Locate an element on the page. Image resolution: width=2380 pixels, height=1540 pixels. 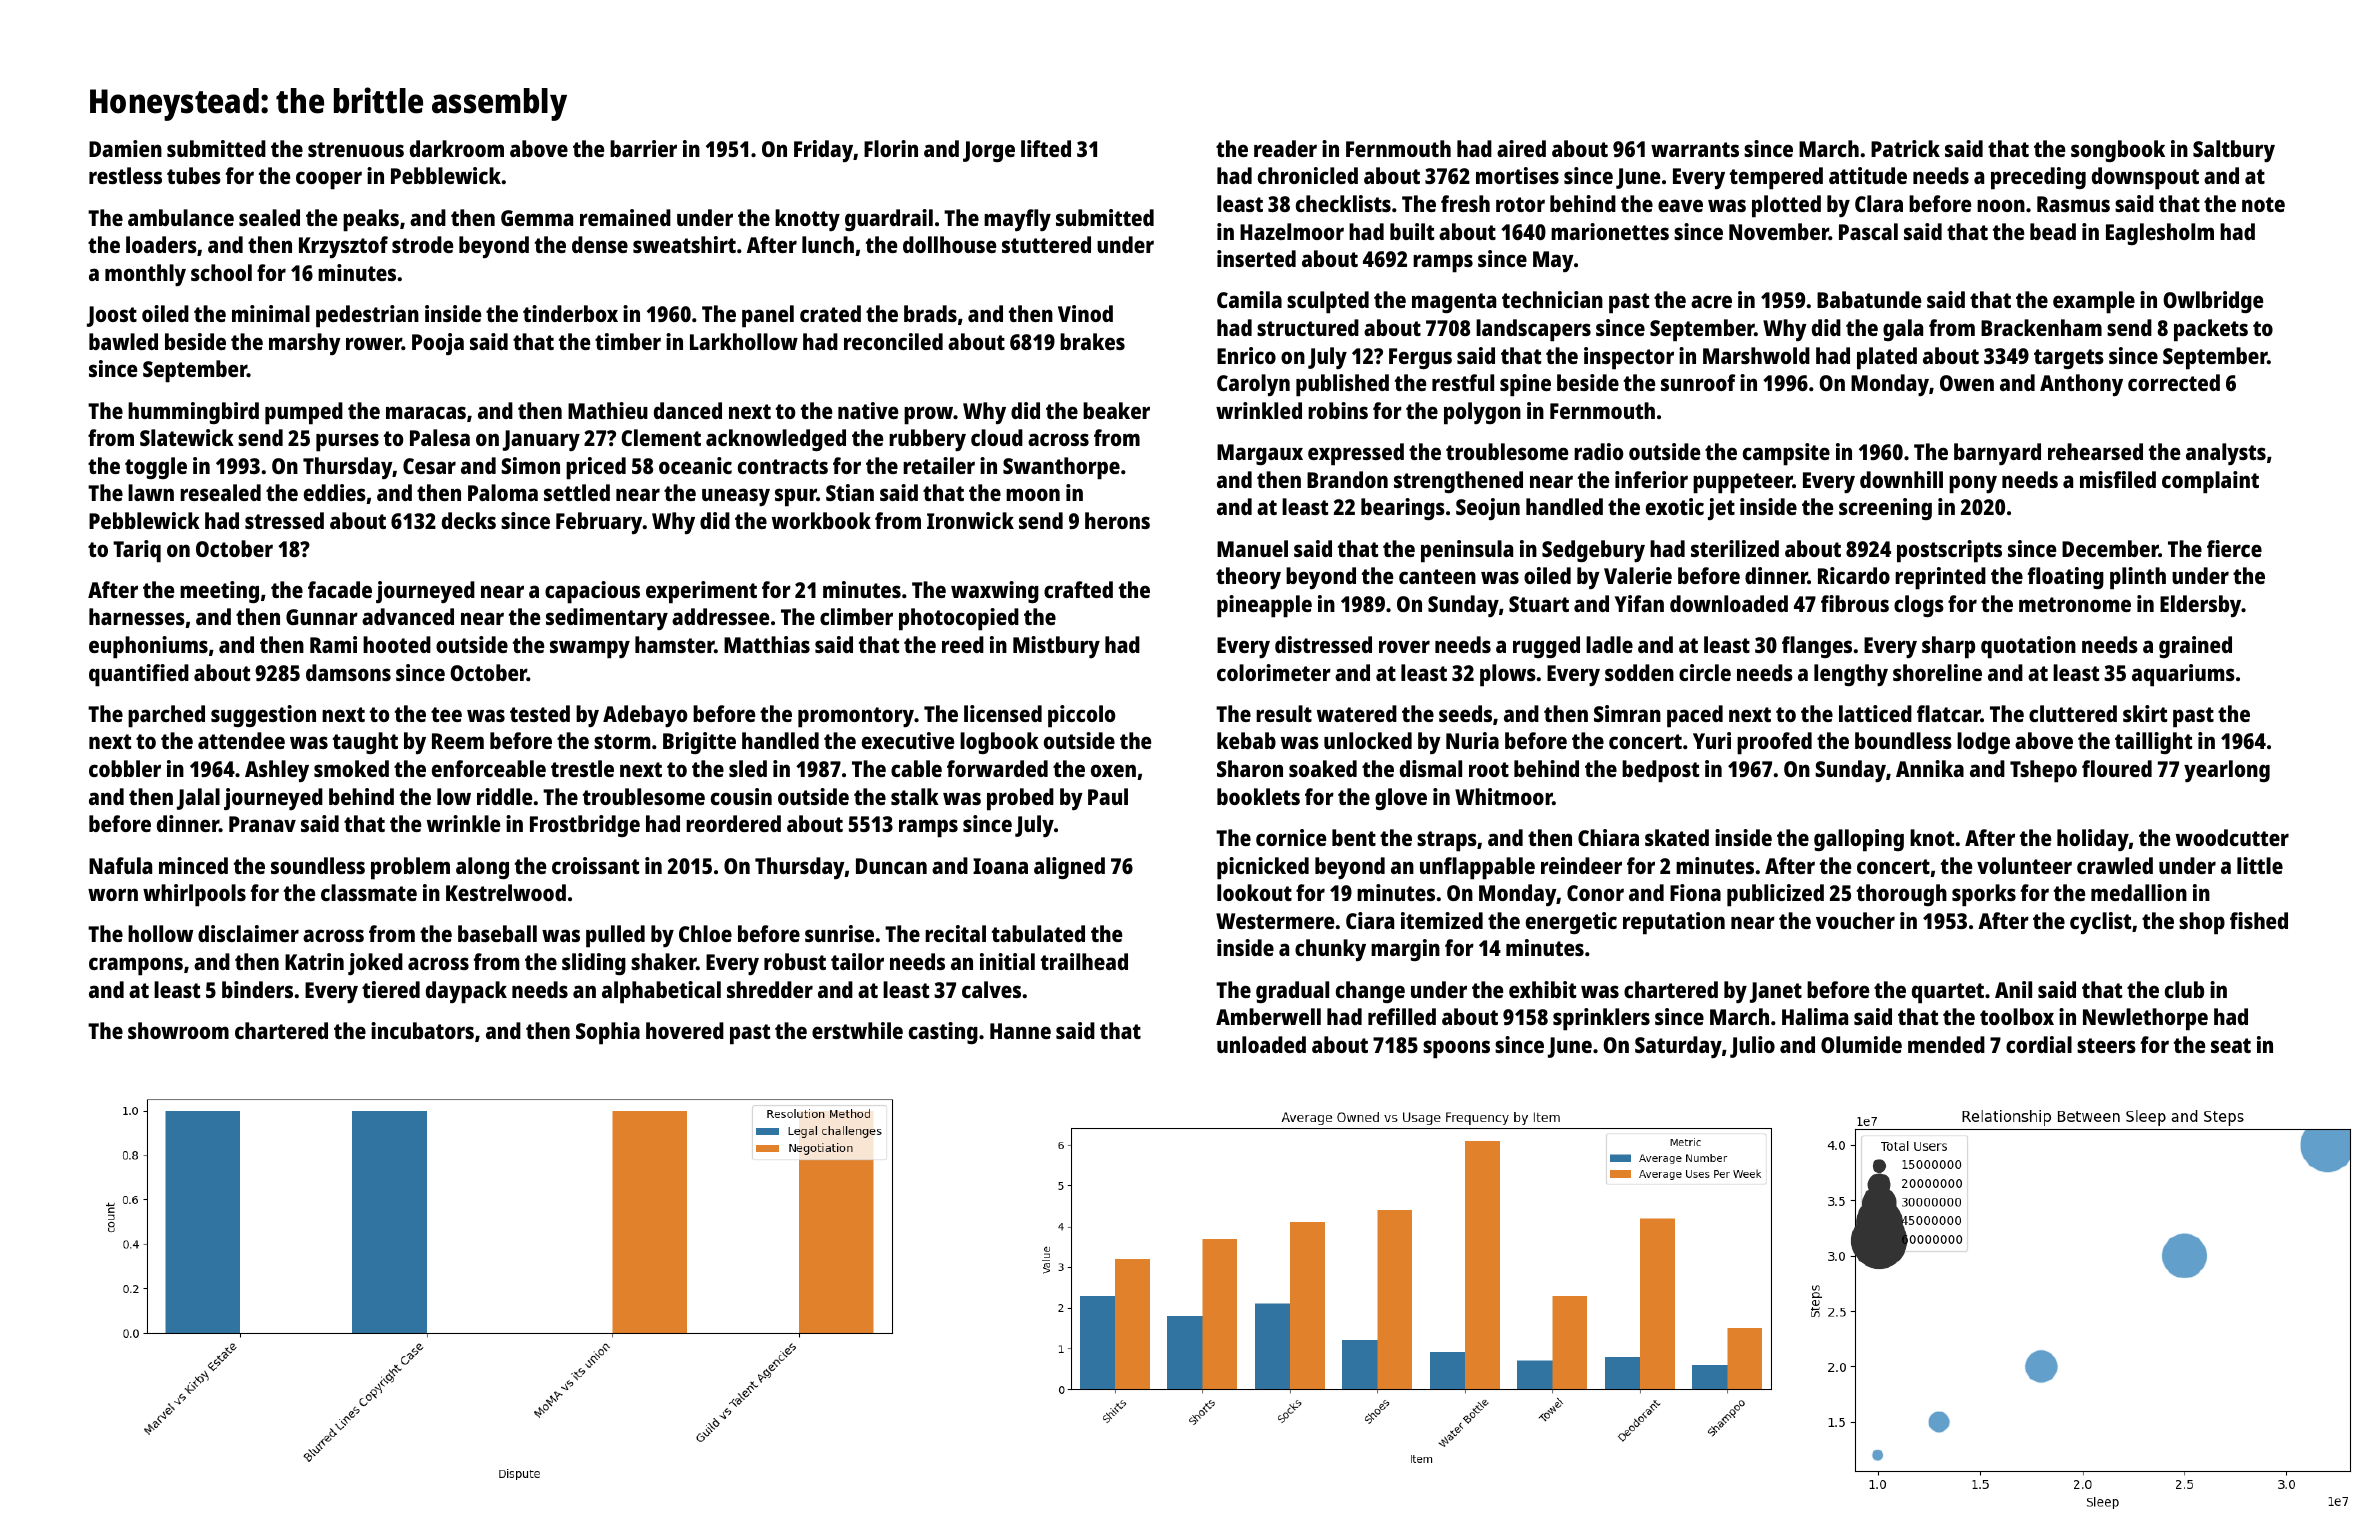
incubators is located at coordinates (422, 1030).
